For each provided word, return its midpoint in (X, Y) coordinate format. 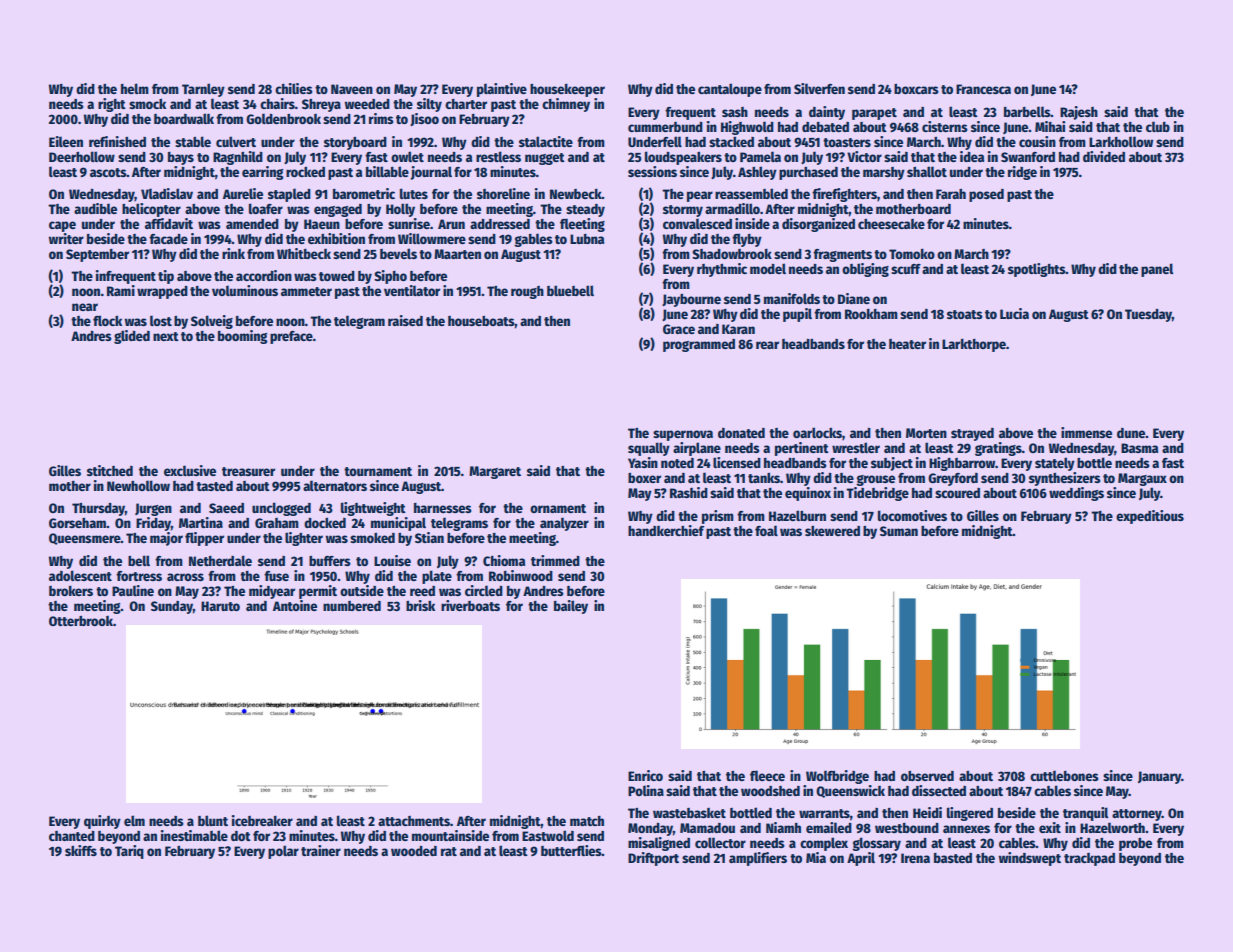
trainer (321, 850)
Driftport (653, 859)
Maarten (457, 254)
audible (95, 208)
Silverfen (819, 88)
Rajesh (1079, 113)
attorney (1137, 815)
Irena (915, 858)
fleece (767, 775)
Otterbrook (81, 621)
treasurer (248, 471)
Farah (951, 194)
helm (135, 88)
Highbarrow (962, 464)
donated (741, 433)
